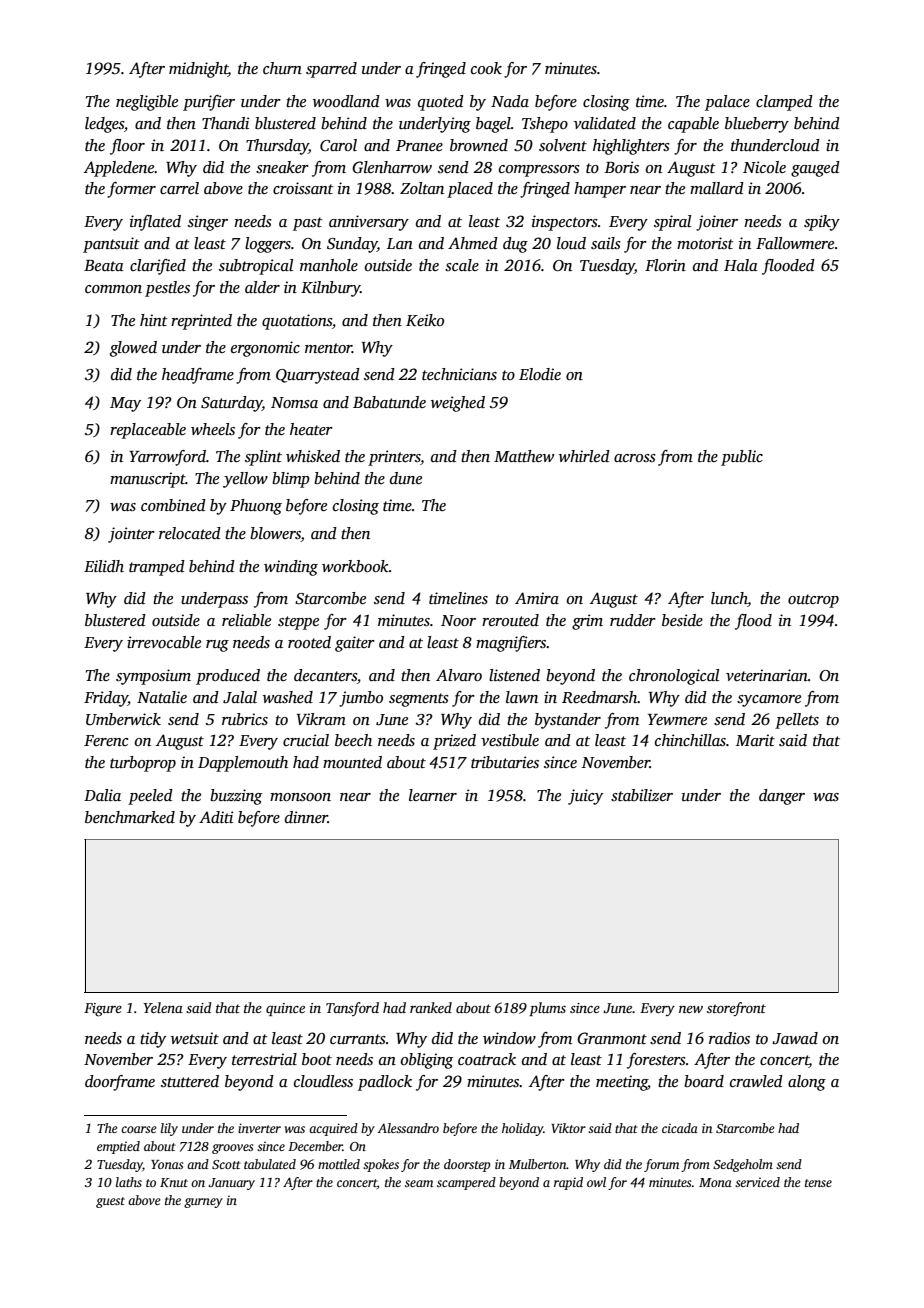  What do you see at coordinates (674, 677) in the document?
I see `chronological` at bounding box center [674, 677].
